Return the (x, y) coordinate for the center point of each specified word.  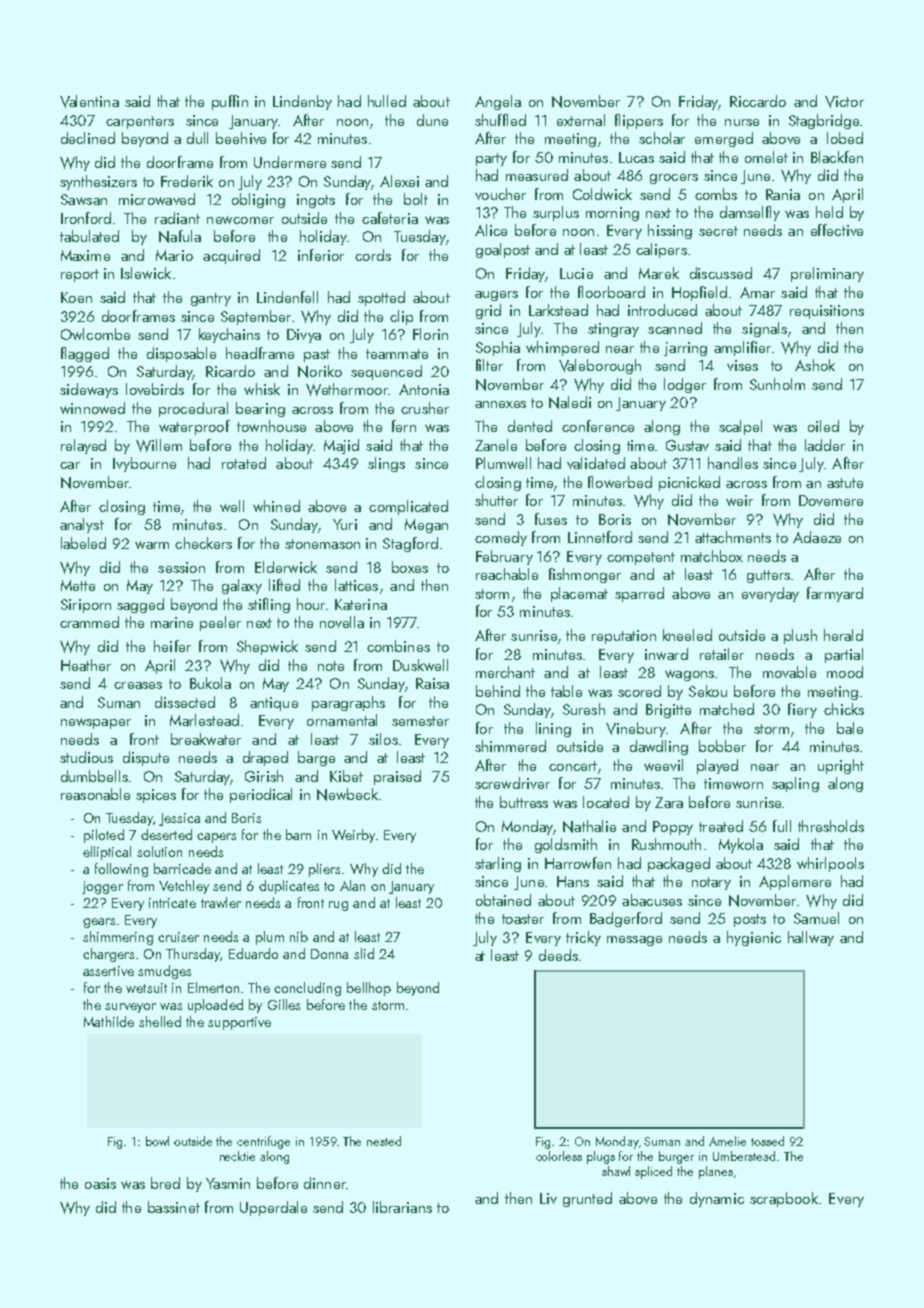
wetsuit (146, 988)
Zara (669, 802)
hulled (387, 101)
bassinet (174, 1207)
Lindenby (302, 102)
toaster (523, 919)
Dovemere (831, 500)
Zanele (496, 445)
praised (397, 777)
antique (274, 704)
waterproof (194, 427)
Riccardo (758, 101)
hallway (811, 938)
